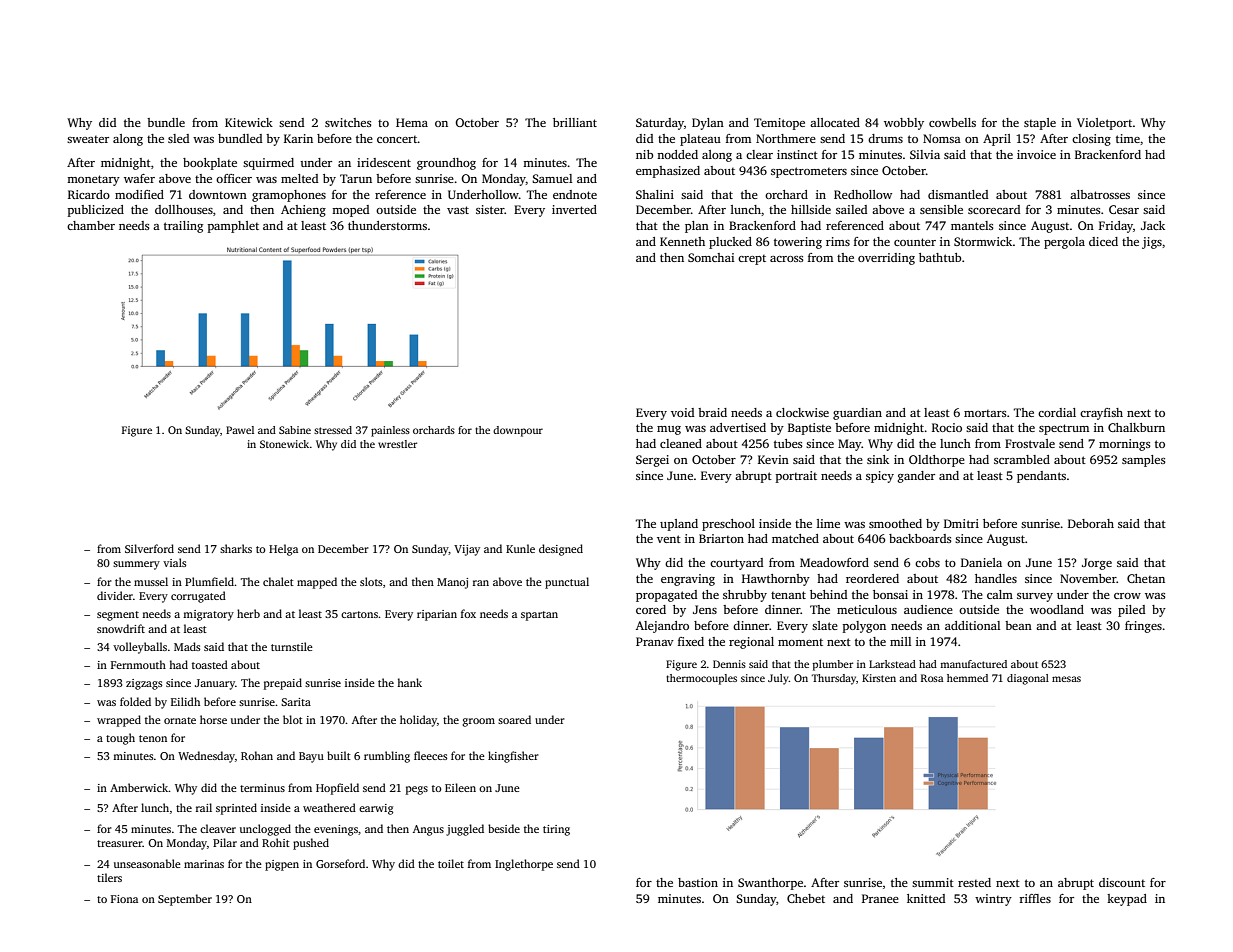 This page has width=1233, height=952. Describe the element at coordinates (857, 414) in the page. I see `guardian` at that location.
